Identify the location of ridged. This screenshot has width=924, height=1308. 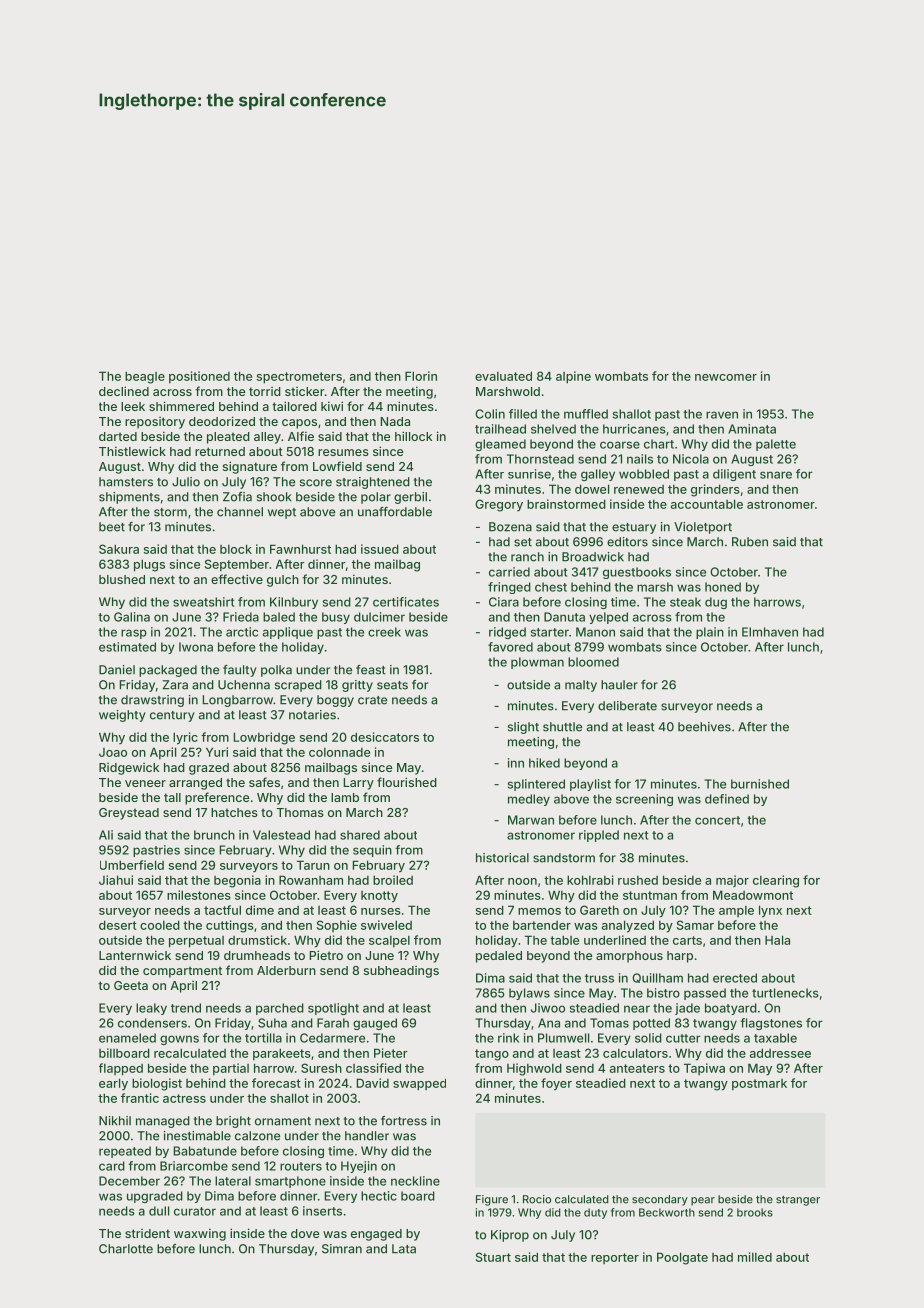
(507, 633).
